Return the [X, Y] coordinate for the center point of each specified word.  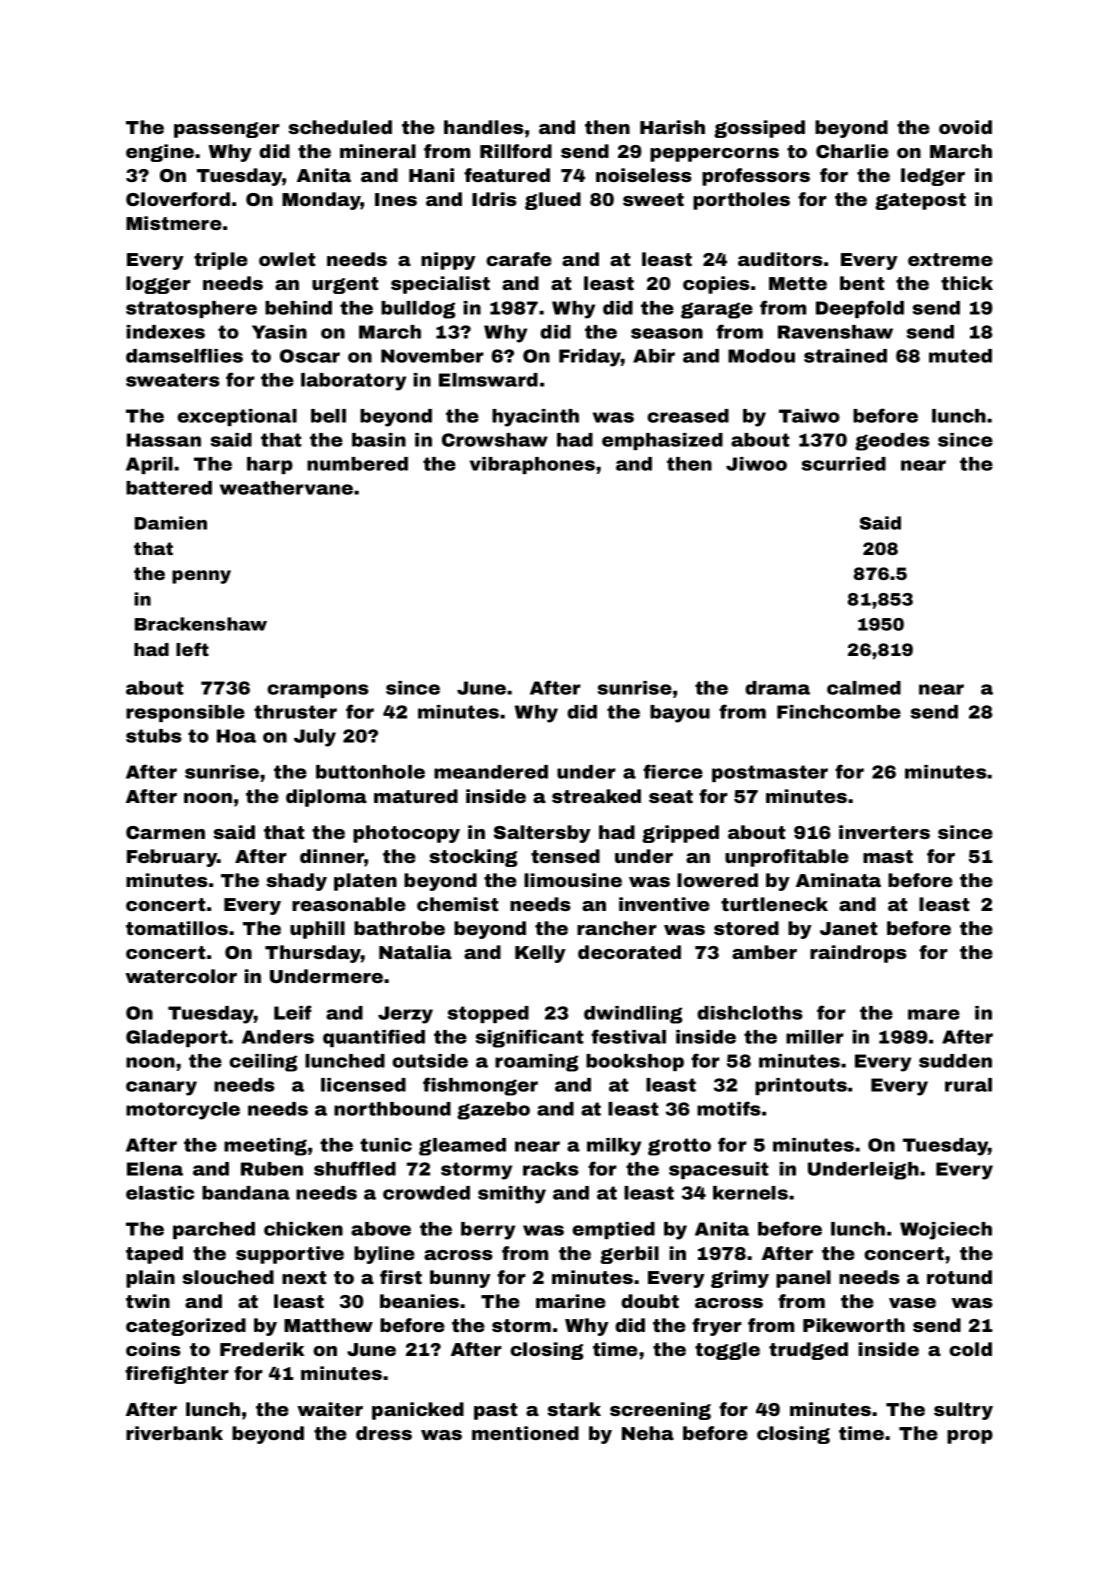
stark [574, 1409]
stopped [488, 1014]
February [172, 858]
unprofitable [787, 858]
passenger [227, 130]
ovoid [965, 127]
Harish [672, 127]
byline [384, 1255]
